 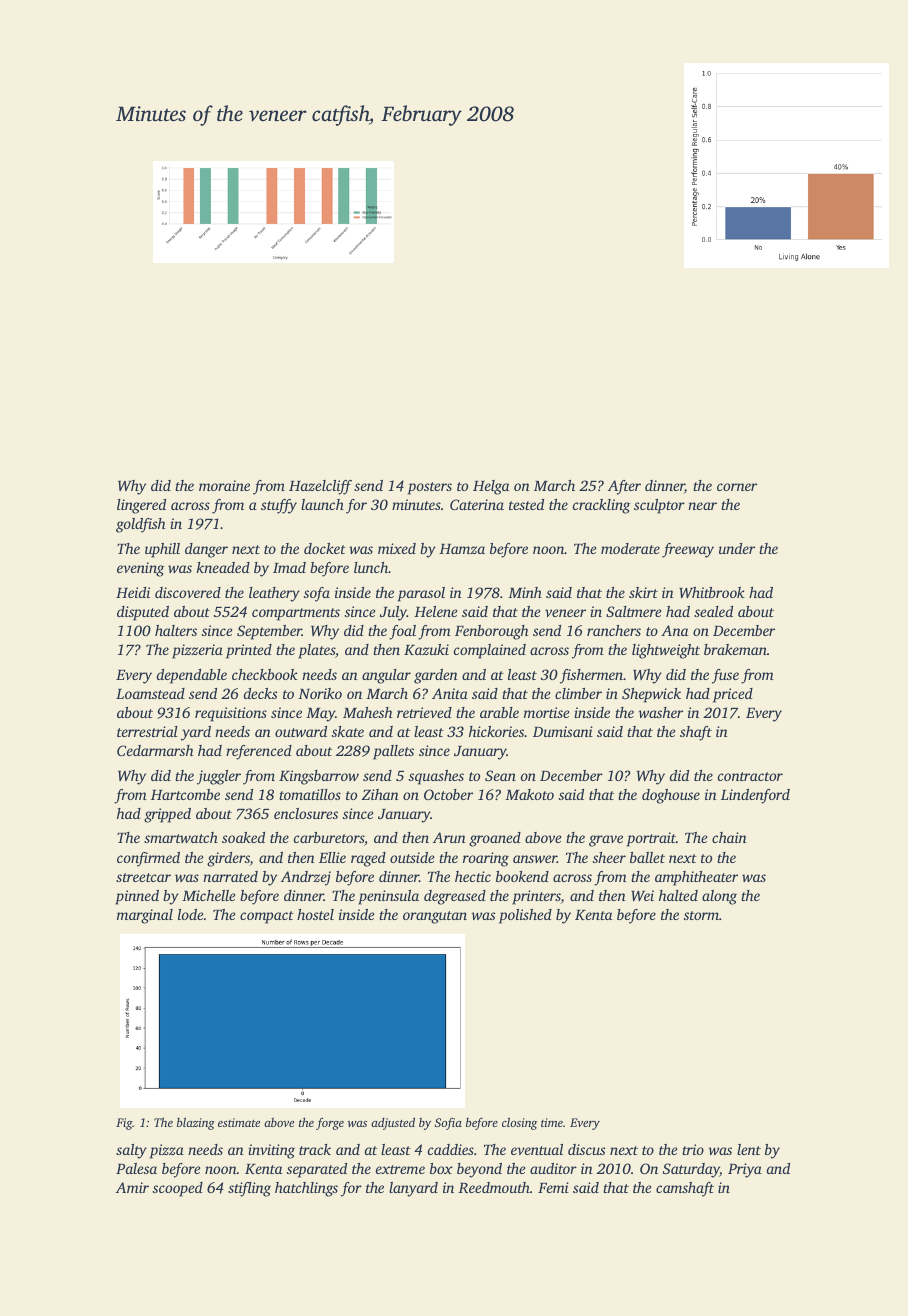 What do you see at coordinates (624, 487) in the screenshot?
I see `After` at bounding box center [624, 487].
